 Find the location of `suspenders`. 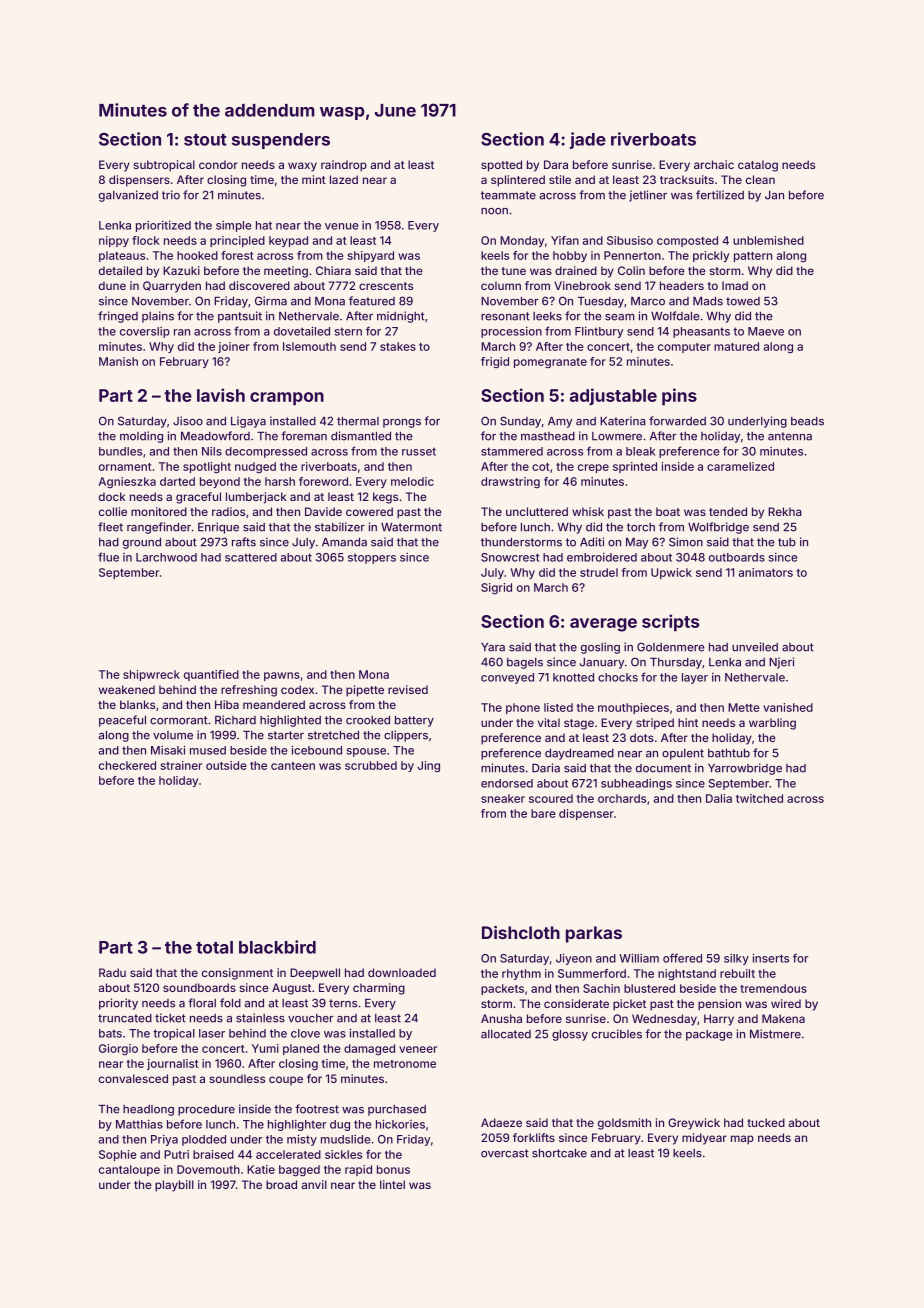

suspenders is located at coordinates (281, 141).
